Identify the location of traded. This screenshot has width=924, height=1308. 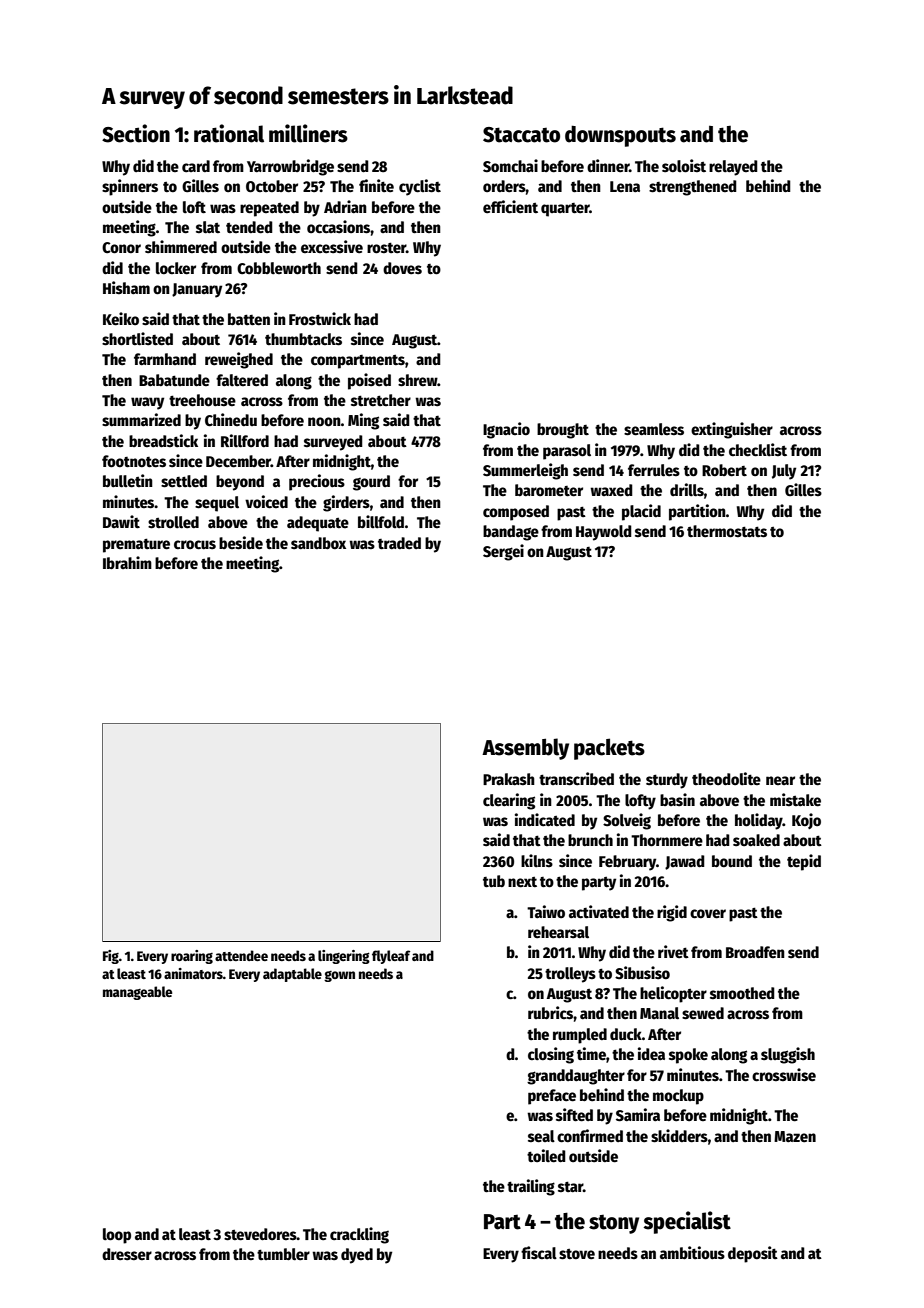
(399, 543).
